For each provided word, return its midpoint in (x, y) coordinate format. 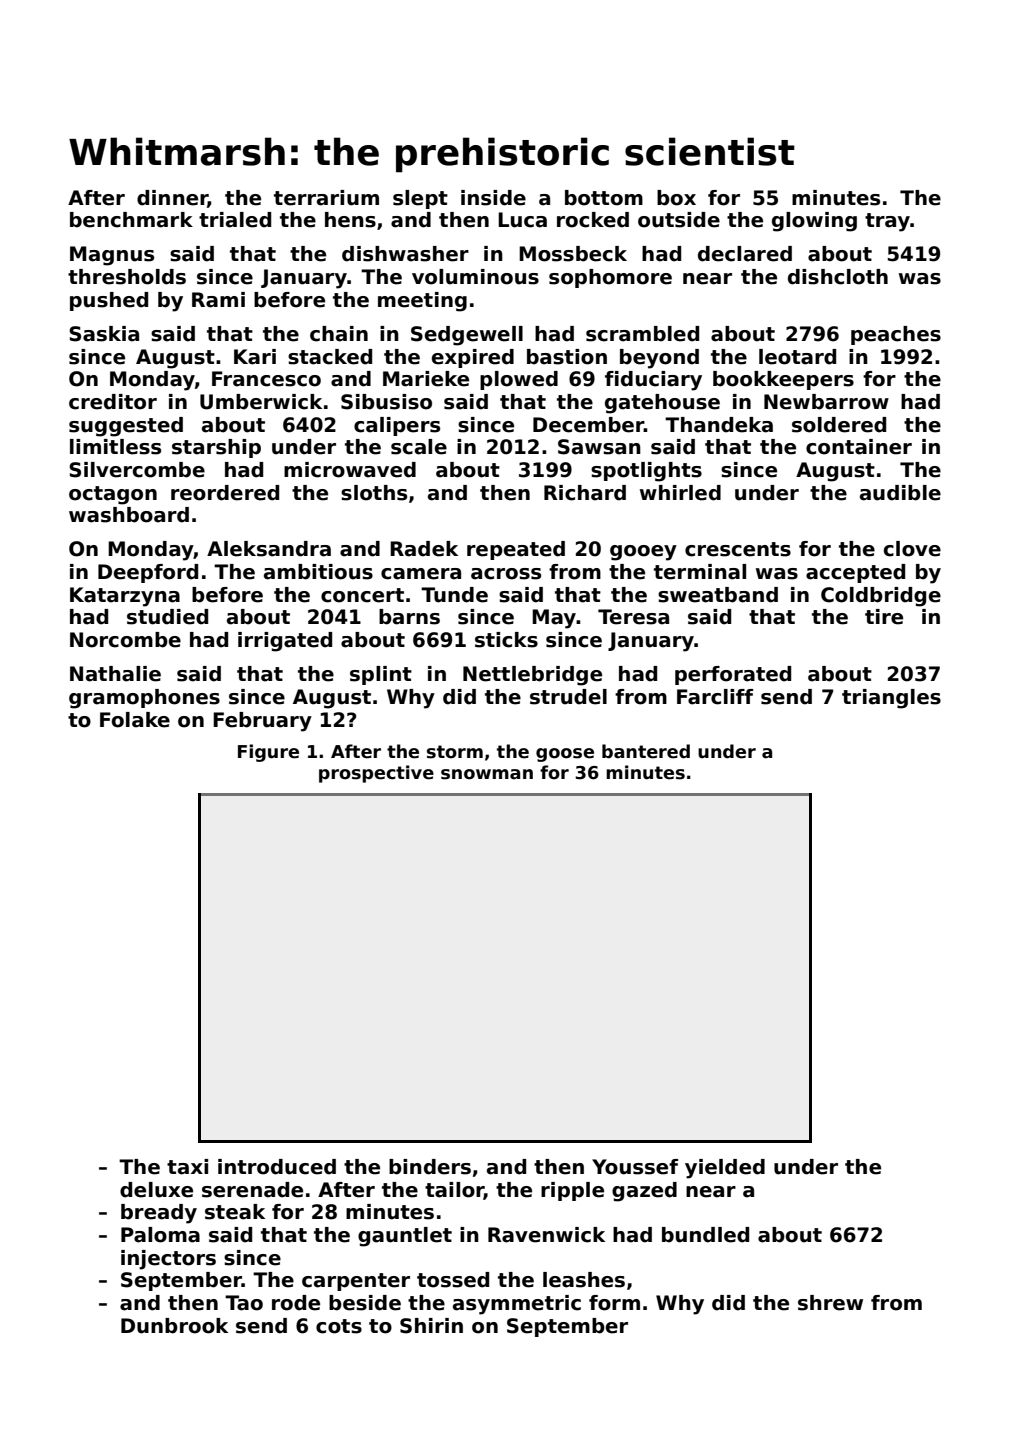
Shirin (431, 1326)
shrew (830, 1303)
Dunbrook (174, 1326)
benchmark (131, 220)
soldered (839, 425)
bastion (567, 357)
